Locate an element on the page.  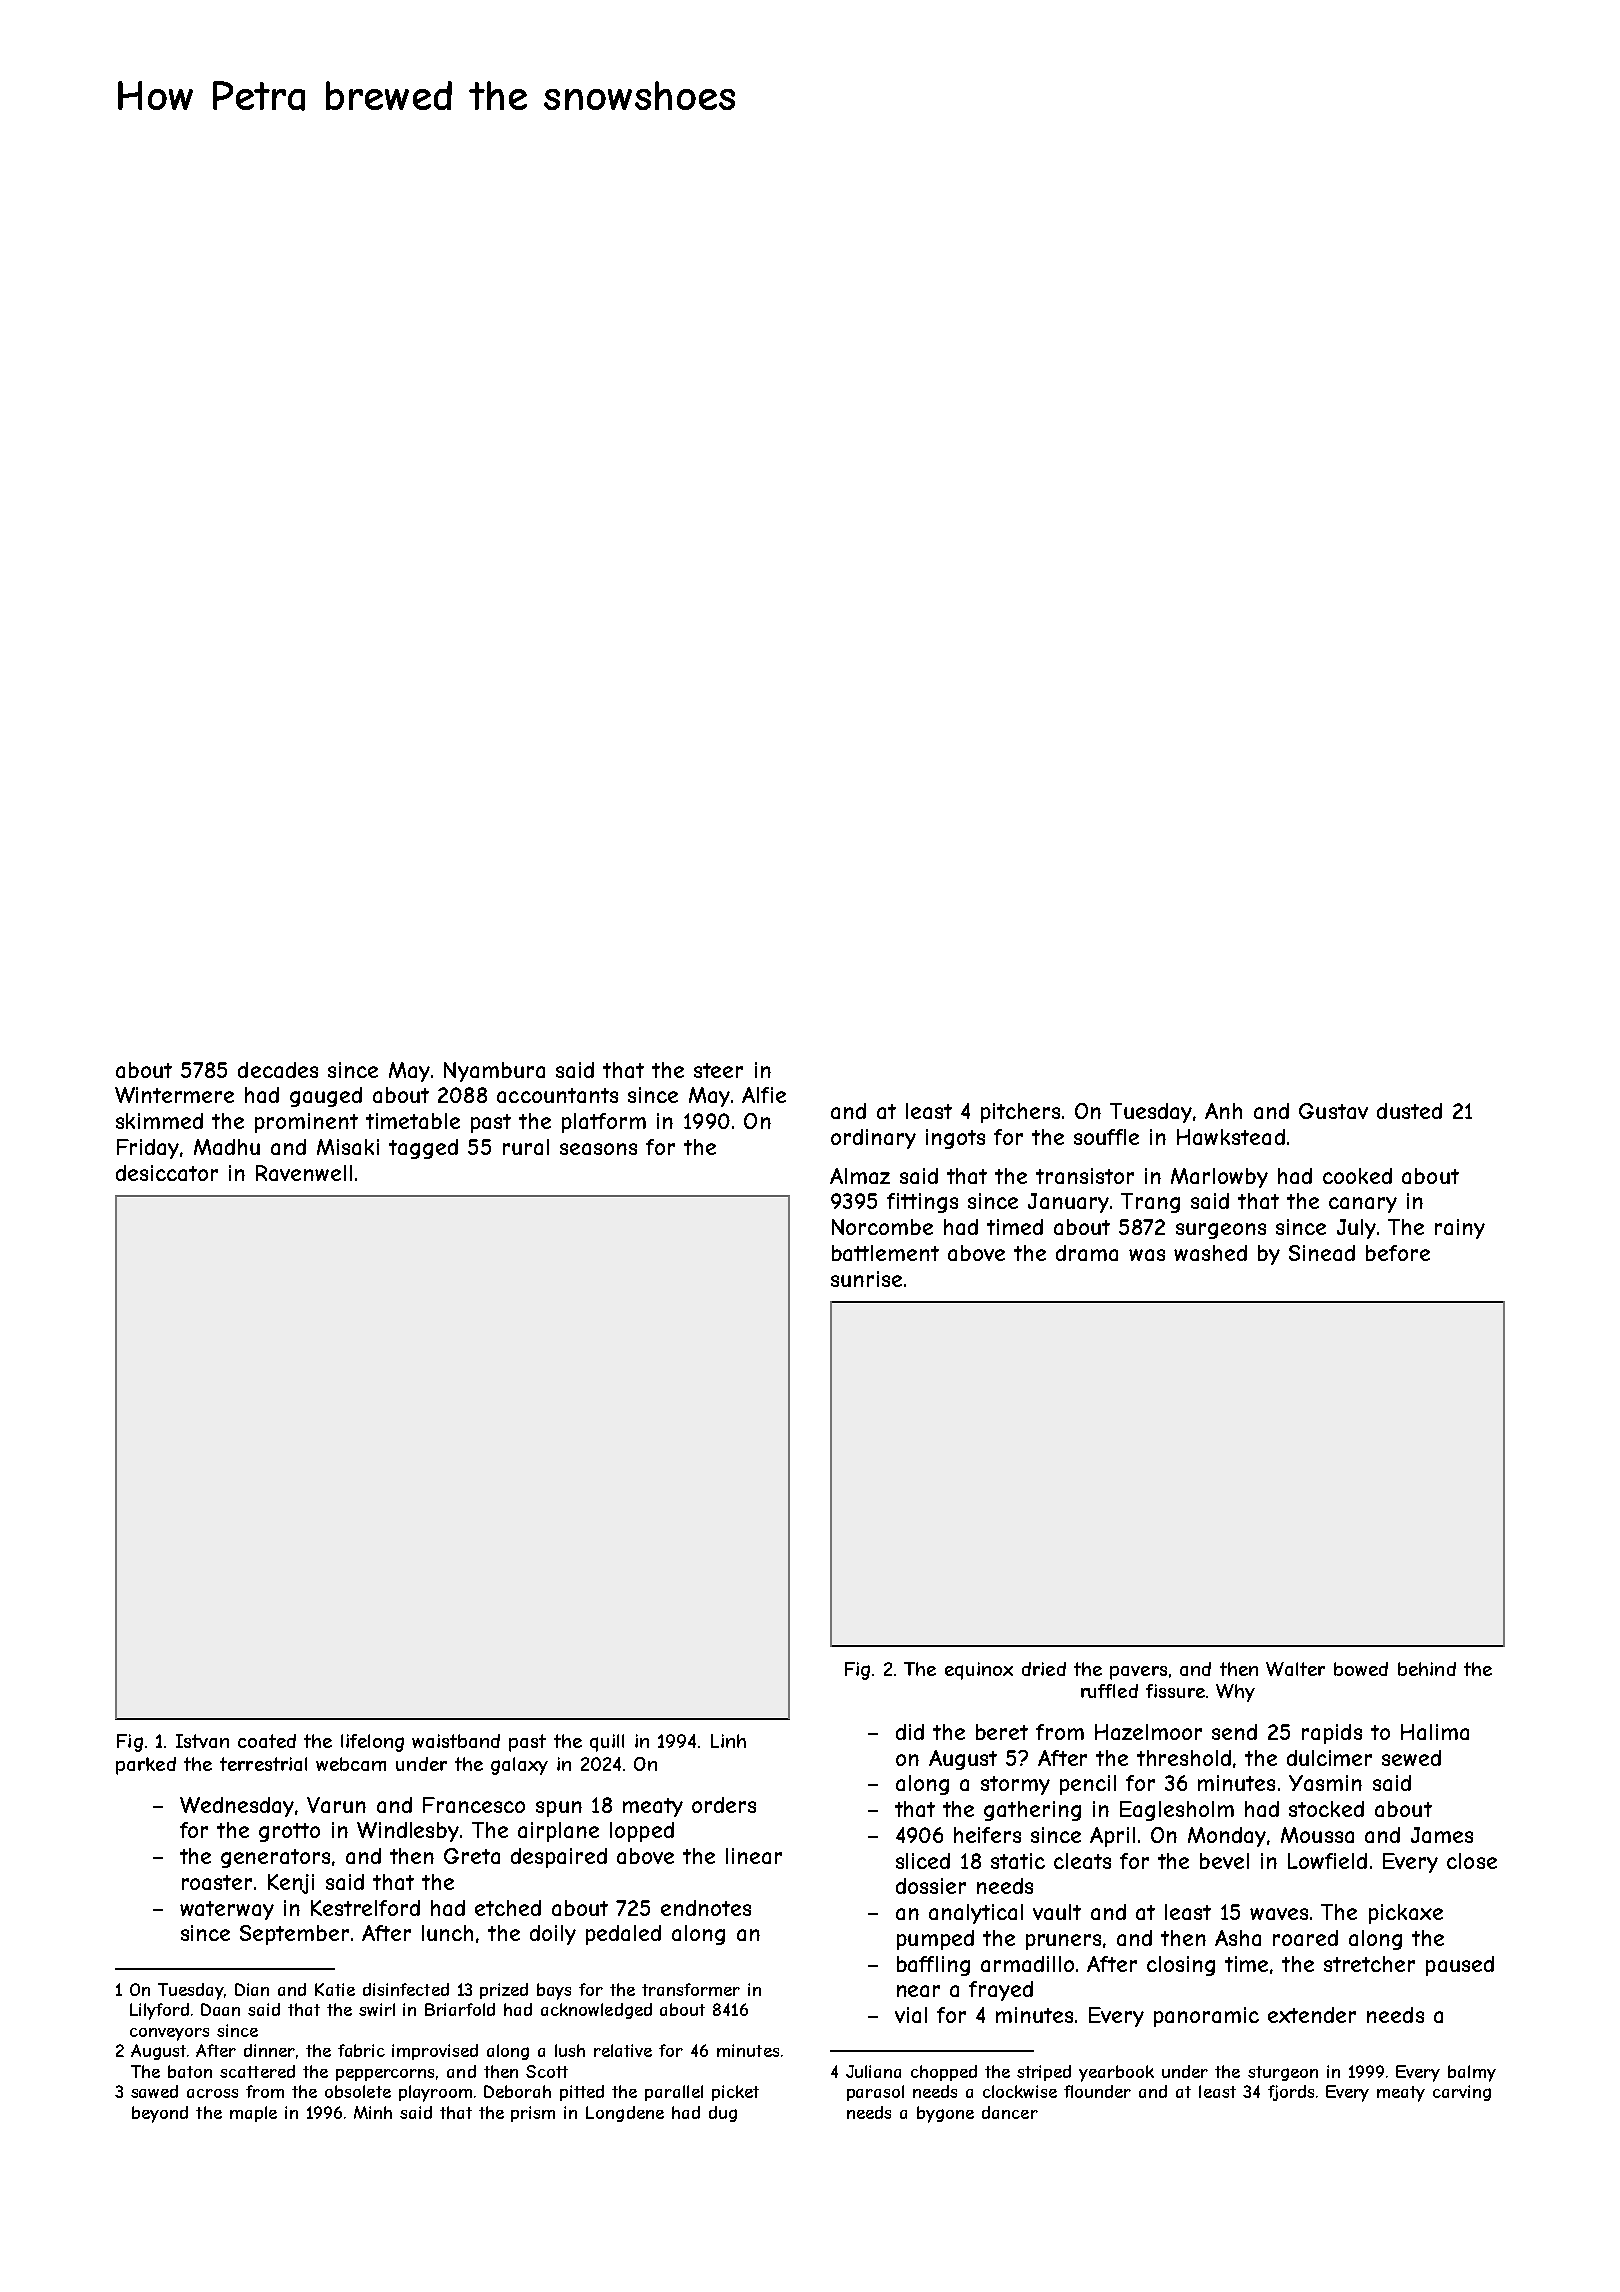
Anh is located at coordinates (1223, 1111).
